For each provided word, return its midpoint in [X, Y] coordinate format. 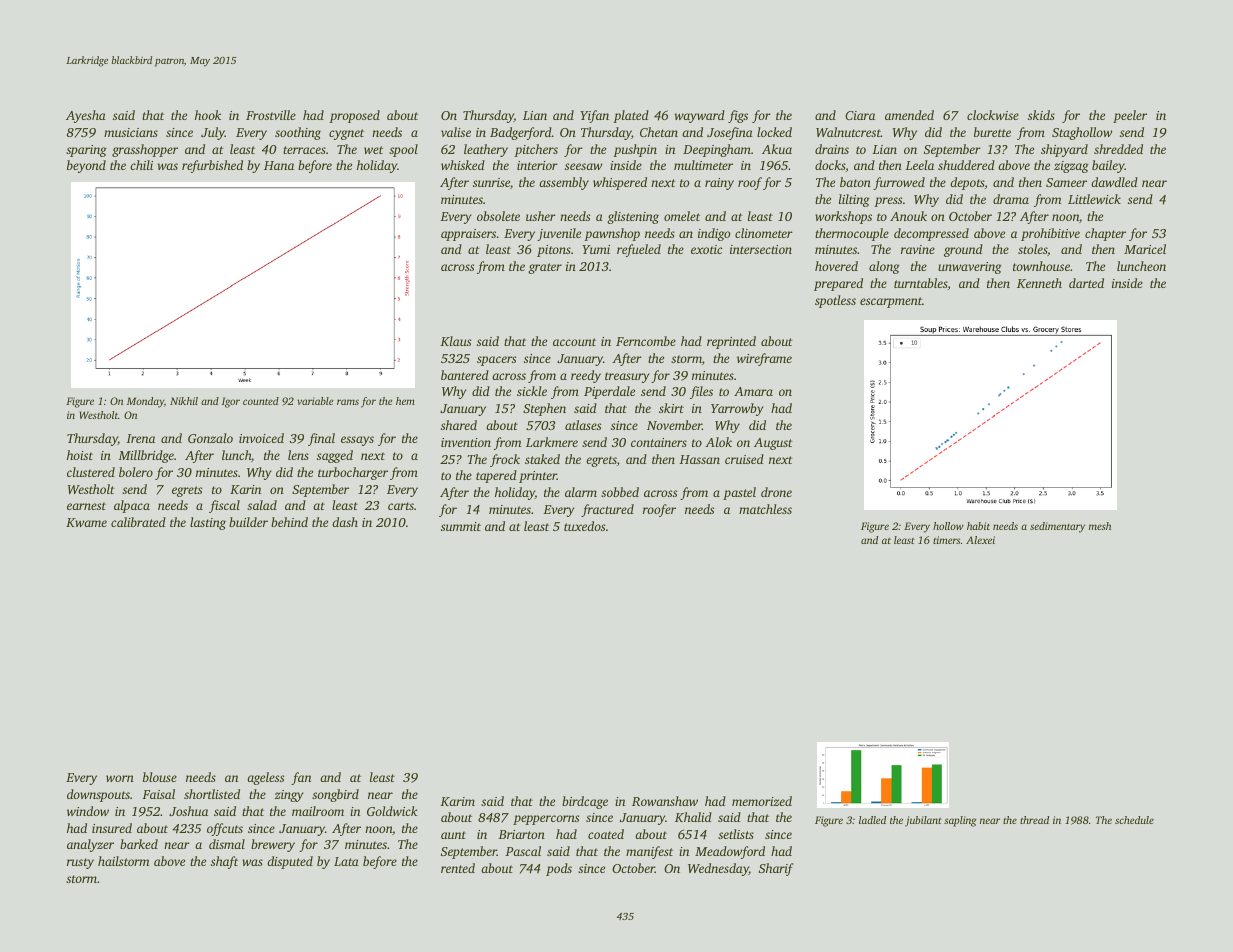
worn [120, 778]
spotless [835, 301]
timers [946, 540]
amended [909, 115]
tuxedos [584, 526]
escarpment [891, 302]
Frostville [271, 115]
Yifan [594, 116]
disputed [290, 862]
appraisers [468, 235]
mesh [1100, 526]
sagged [335, 456]
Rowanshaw [665, 801]
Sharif [776, 869]
